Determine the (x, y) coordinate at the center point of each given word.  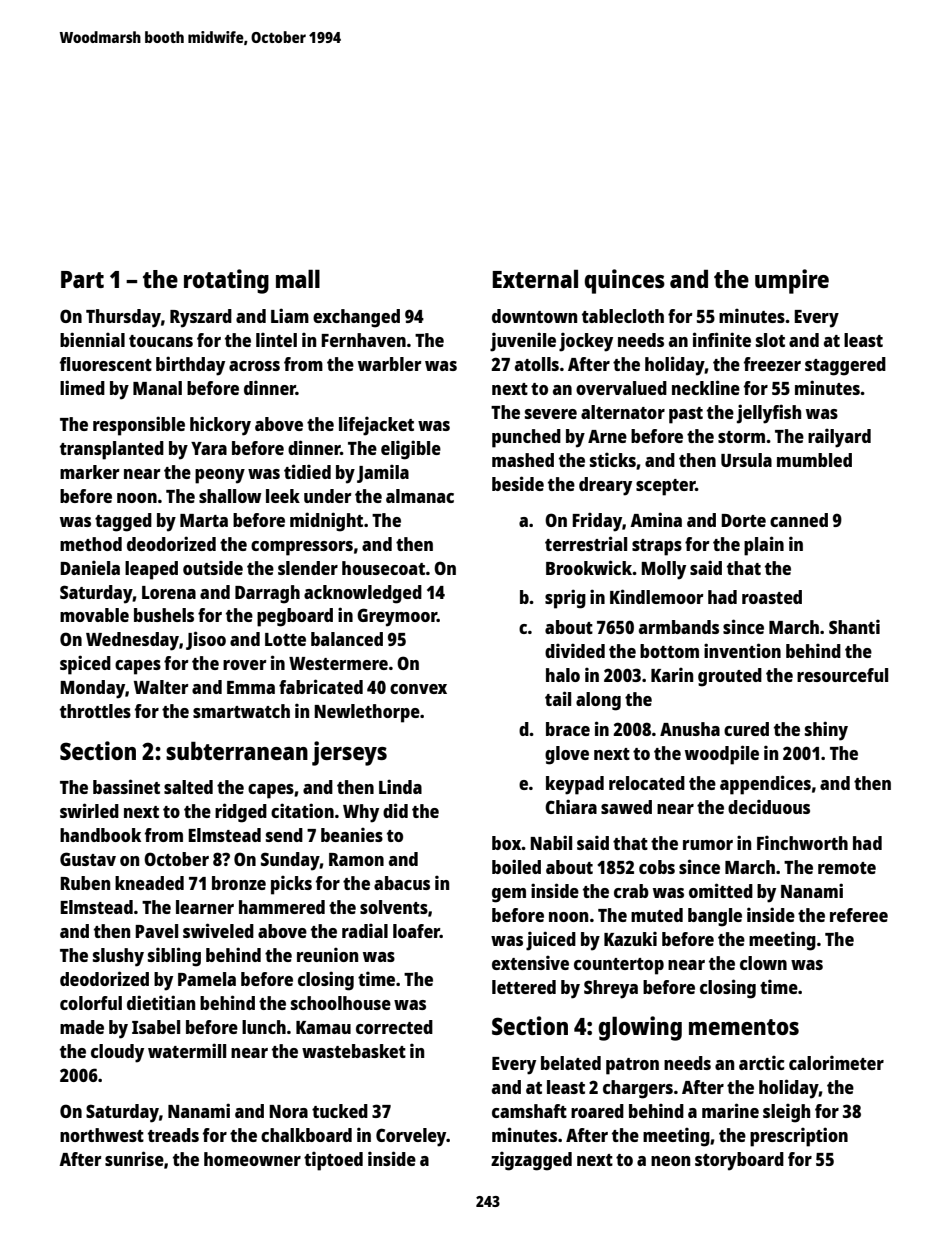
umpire (792, 281)
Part (82, 279)
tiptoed (333, 1161)
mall (298, 278)
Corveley (411, 1137)
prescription (799, 1137)
